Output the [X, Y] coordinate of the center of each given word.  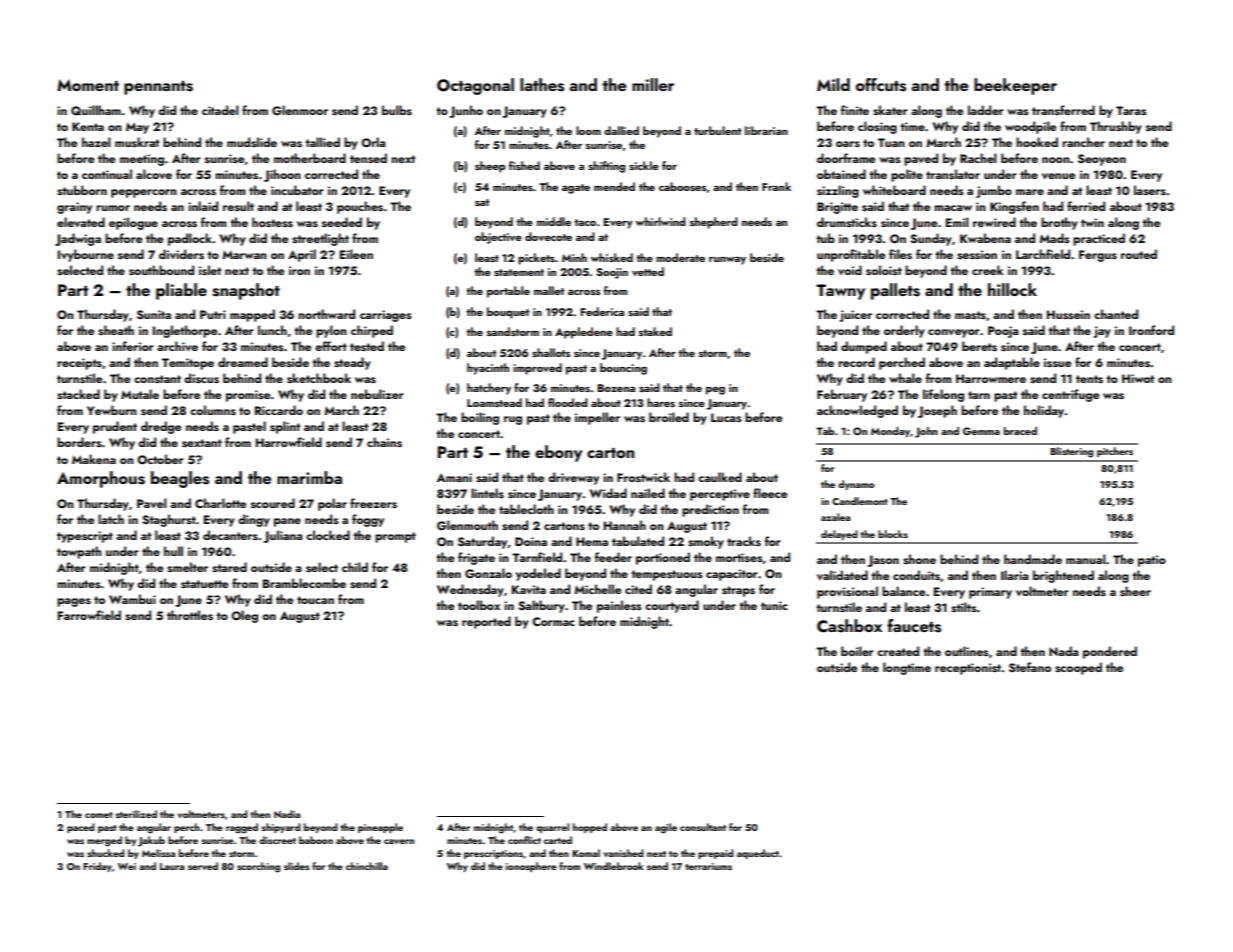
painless [619, 606]
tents [1089, 379]
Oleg [244, 616]
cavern [399, 841]
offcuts [881, 85]
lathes [542, 85]
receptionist [968, 669]
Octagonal [475, 86]
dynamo [856, 485]
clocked [328, 535]
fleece [770, 493]
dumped [864, 347]
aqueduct [758, 854]
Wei [127, 866]
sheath [116, 330]
